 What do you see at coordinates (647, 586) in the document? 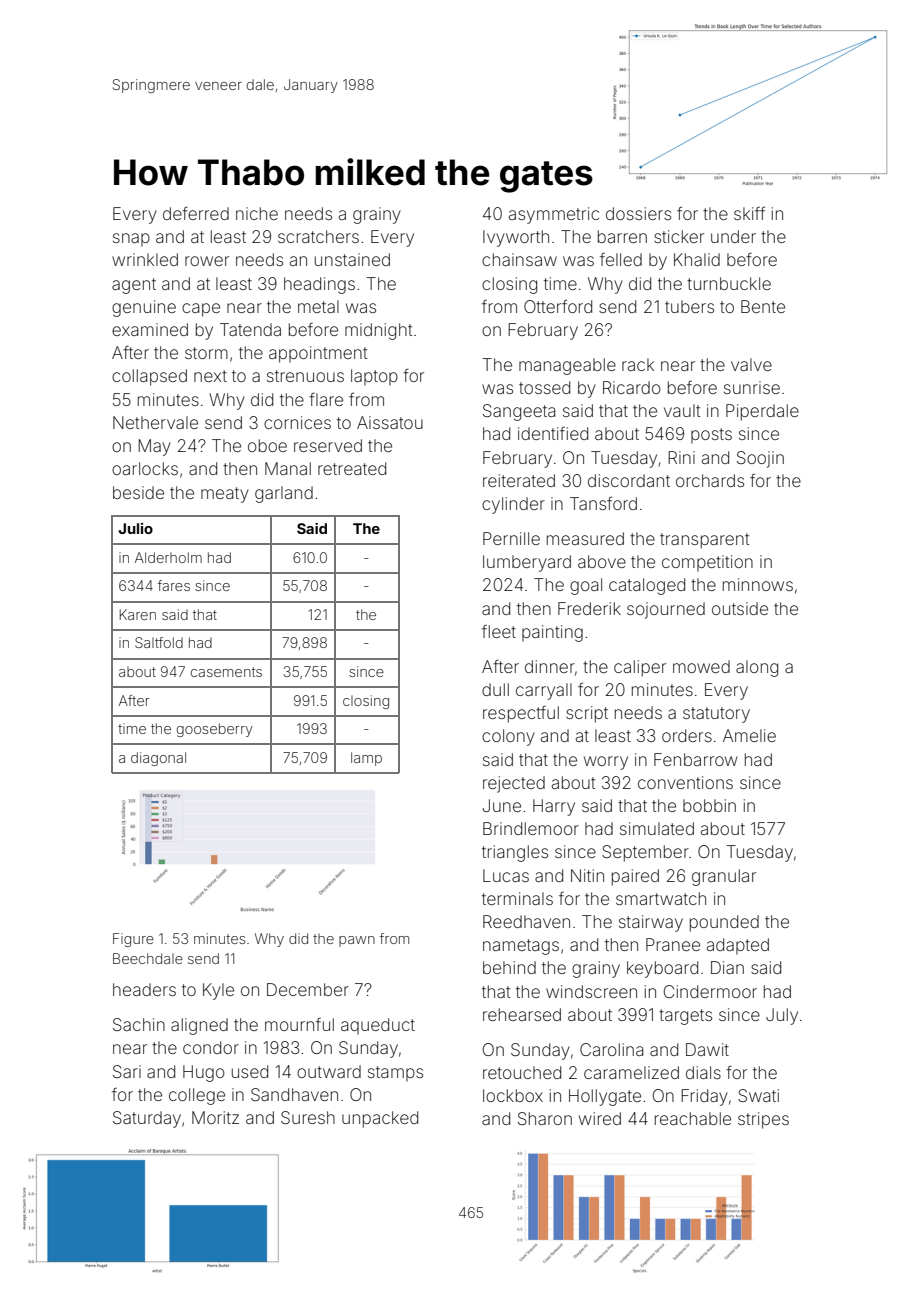
I see `cataloged` at bounding box center [647, 586].
